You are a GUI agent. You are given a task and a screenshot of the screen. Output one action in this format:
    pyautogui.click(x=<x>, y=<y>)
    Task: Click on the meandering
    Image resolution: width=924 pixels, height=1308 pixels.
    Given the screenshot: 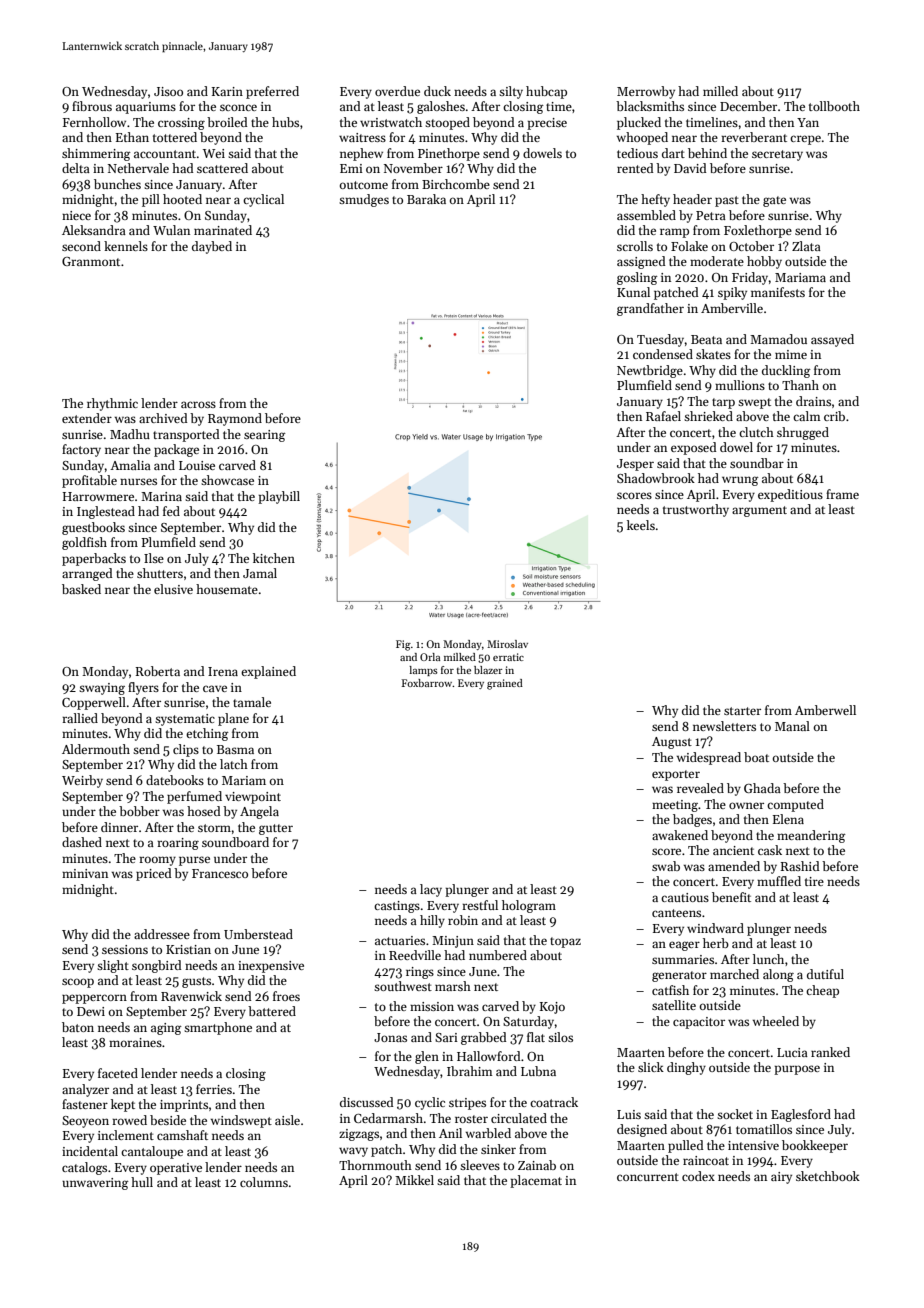 What is the action you would take?
    pyautogui.click(x=811, y=836)
